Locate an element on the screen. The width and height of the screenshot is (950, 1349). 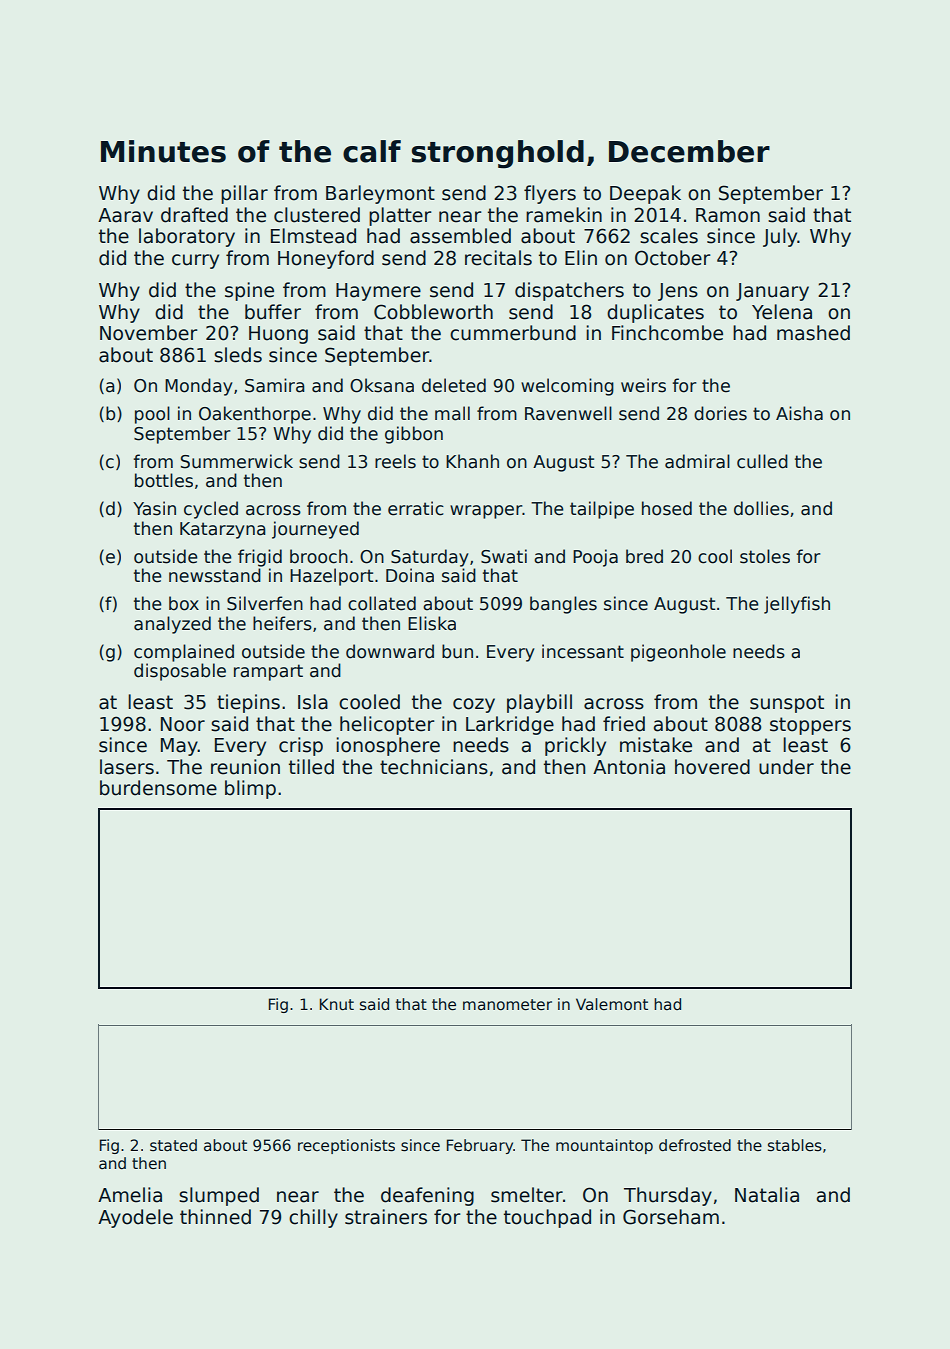
Gorseham is located at coordinates (671, 1217).
